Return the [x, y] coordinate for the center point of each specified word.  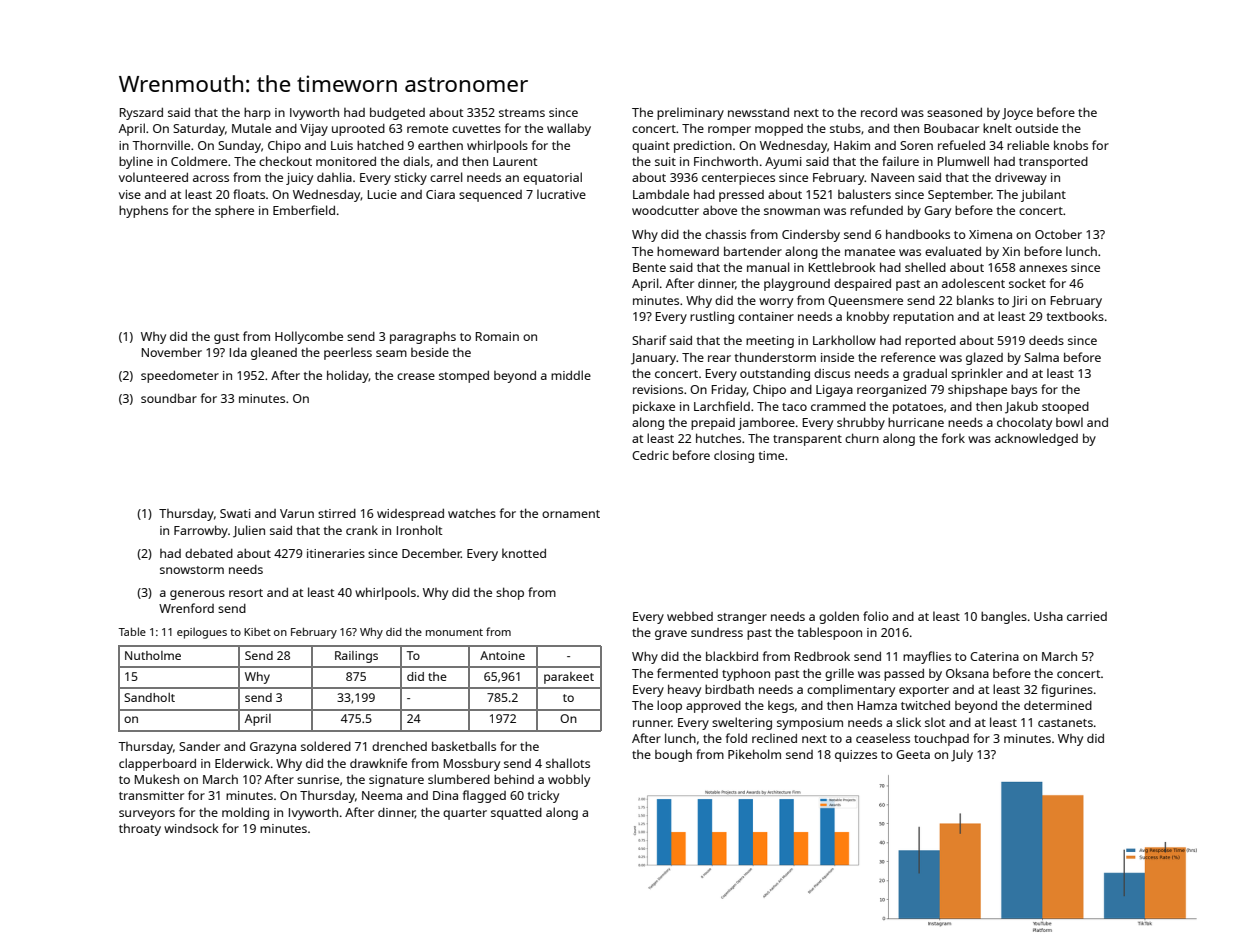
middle [571, 375]
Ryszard [141, 114]
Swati [235, 513]
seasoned [954, 112]
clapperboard [157, 764]
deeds [1046, 340]
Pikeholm [754, 754]
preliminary [690, 113]
